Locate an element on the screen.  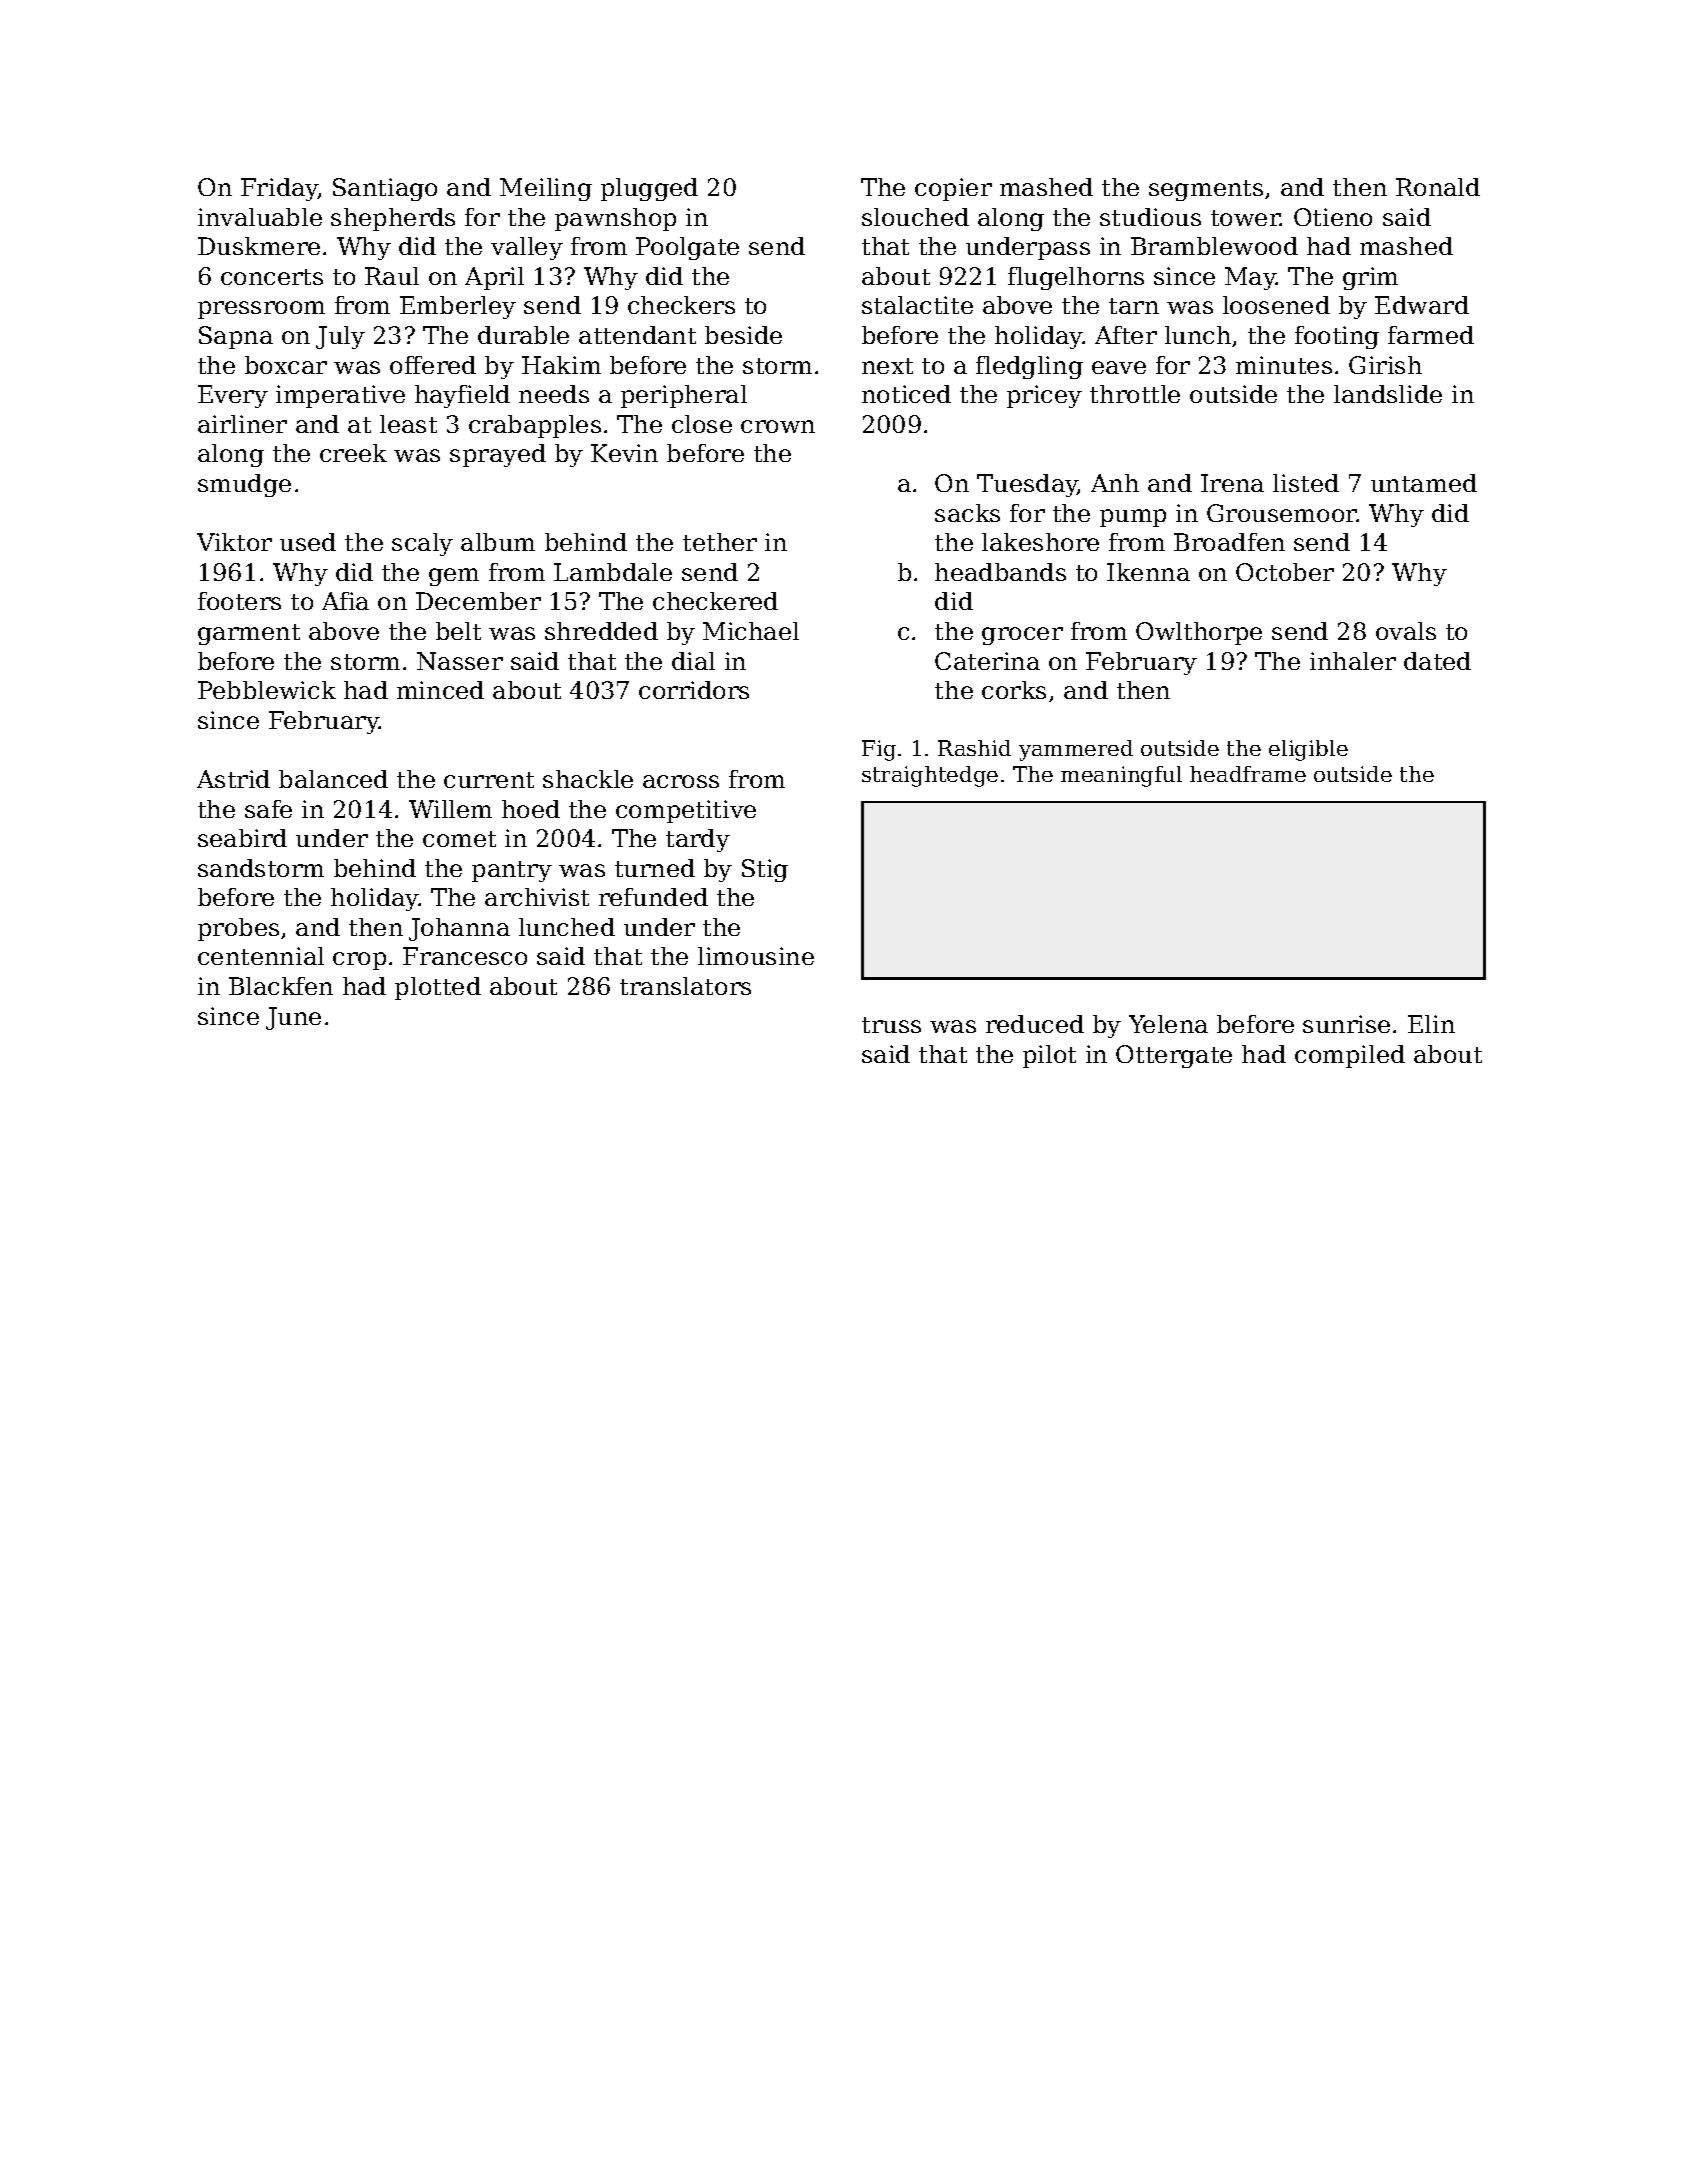
Poolgate is located at coordinates (687, 248).
